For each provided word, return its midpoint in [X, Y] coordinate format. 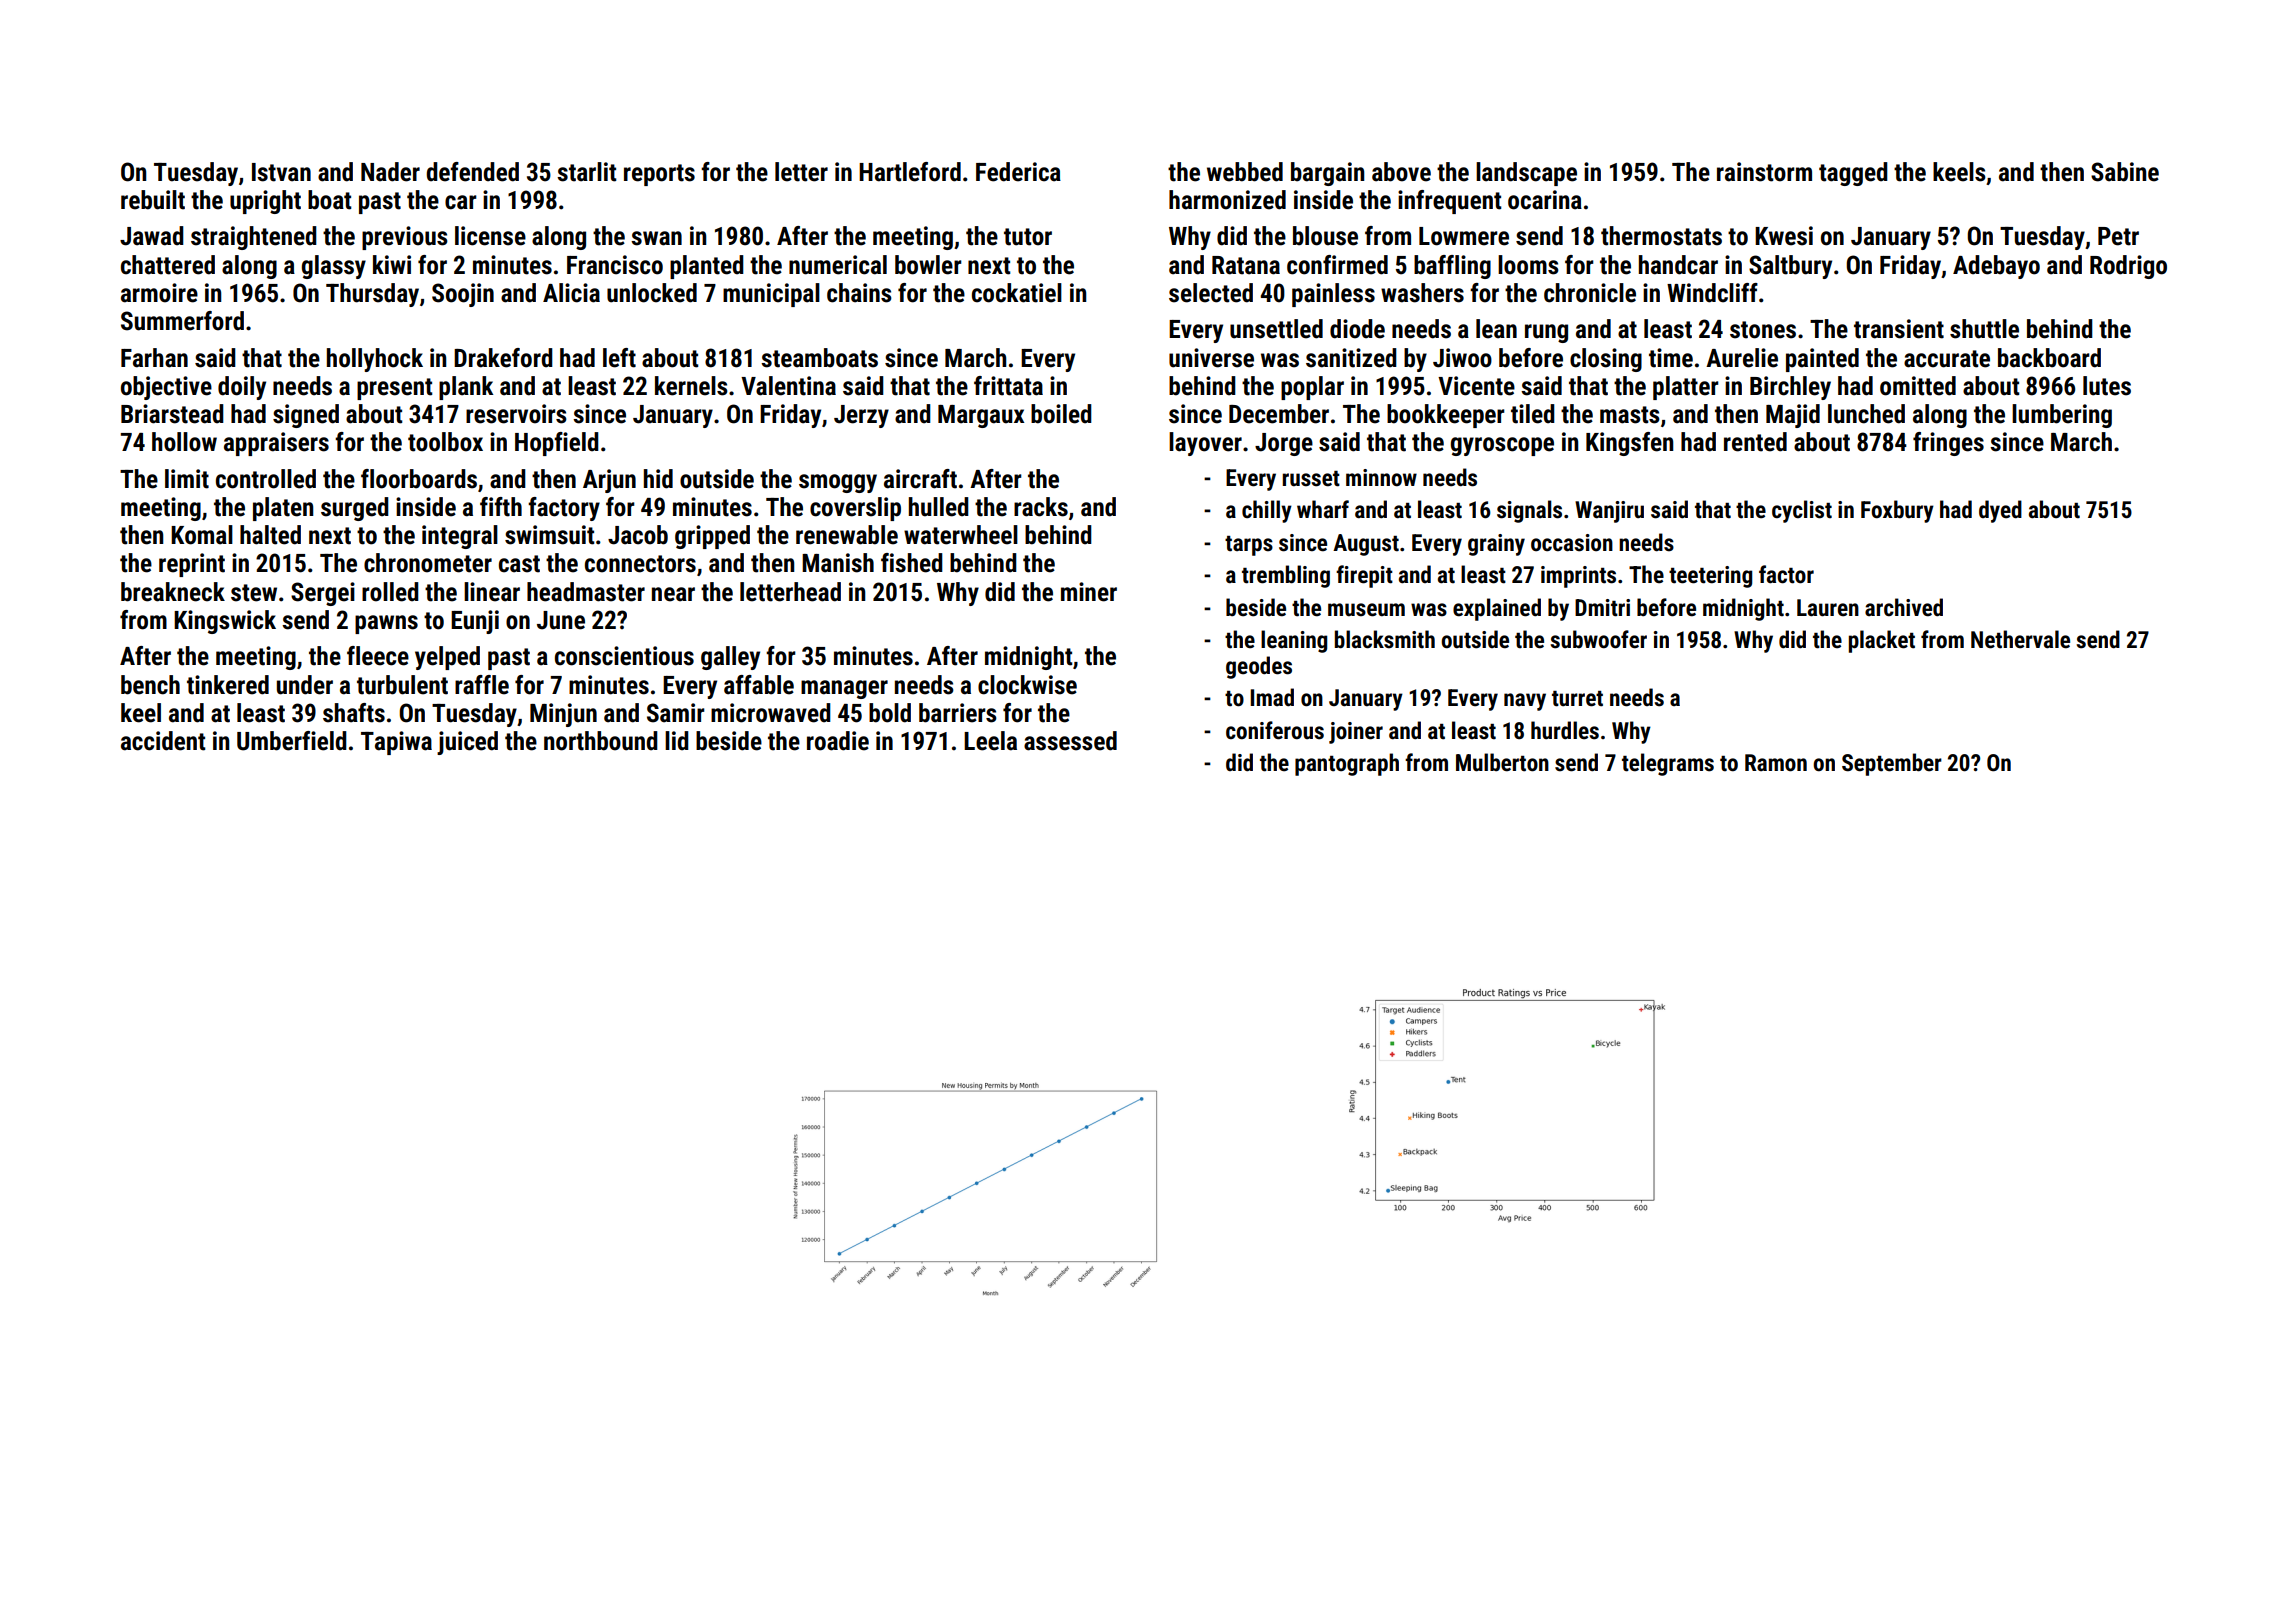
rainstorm [1764, 172]
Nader [390, 172]
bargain [1327, 174]
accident [163, 741]
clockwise [1027, 685]
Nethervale [2020, 639]
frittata [1008, 386]
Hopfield [557, 444]
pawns [386, 624]
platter [1686, 388]
